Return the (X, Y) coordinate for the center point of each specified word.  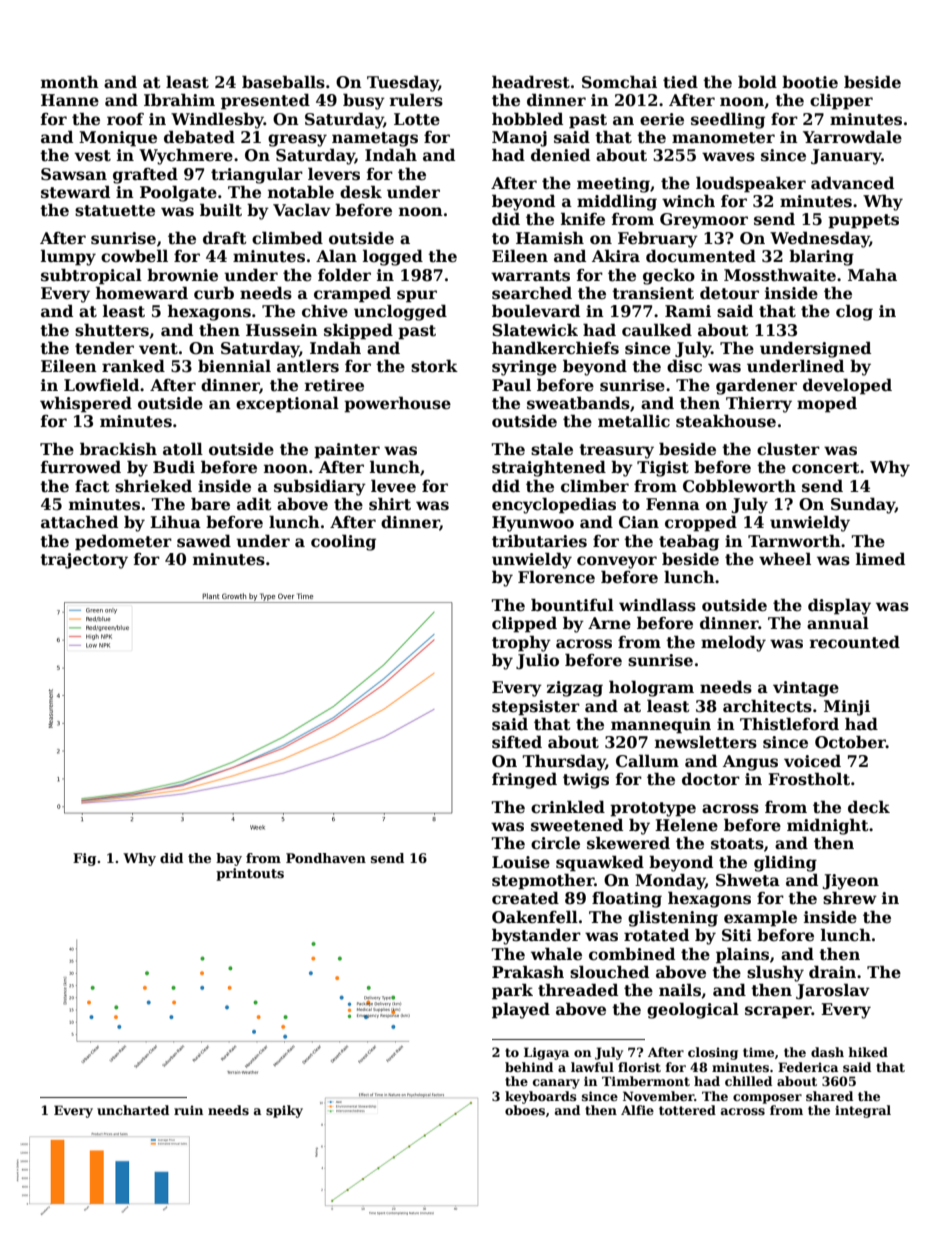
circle (555, 843)
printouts (250, 874)
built (221, 210)
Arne (609, 623)
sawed (204, 541)
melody (733, 643)
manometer (723, 138)
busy (364, 101)
